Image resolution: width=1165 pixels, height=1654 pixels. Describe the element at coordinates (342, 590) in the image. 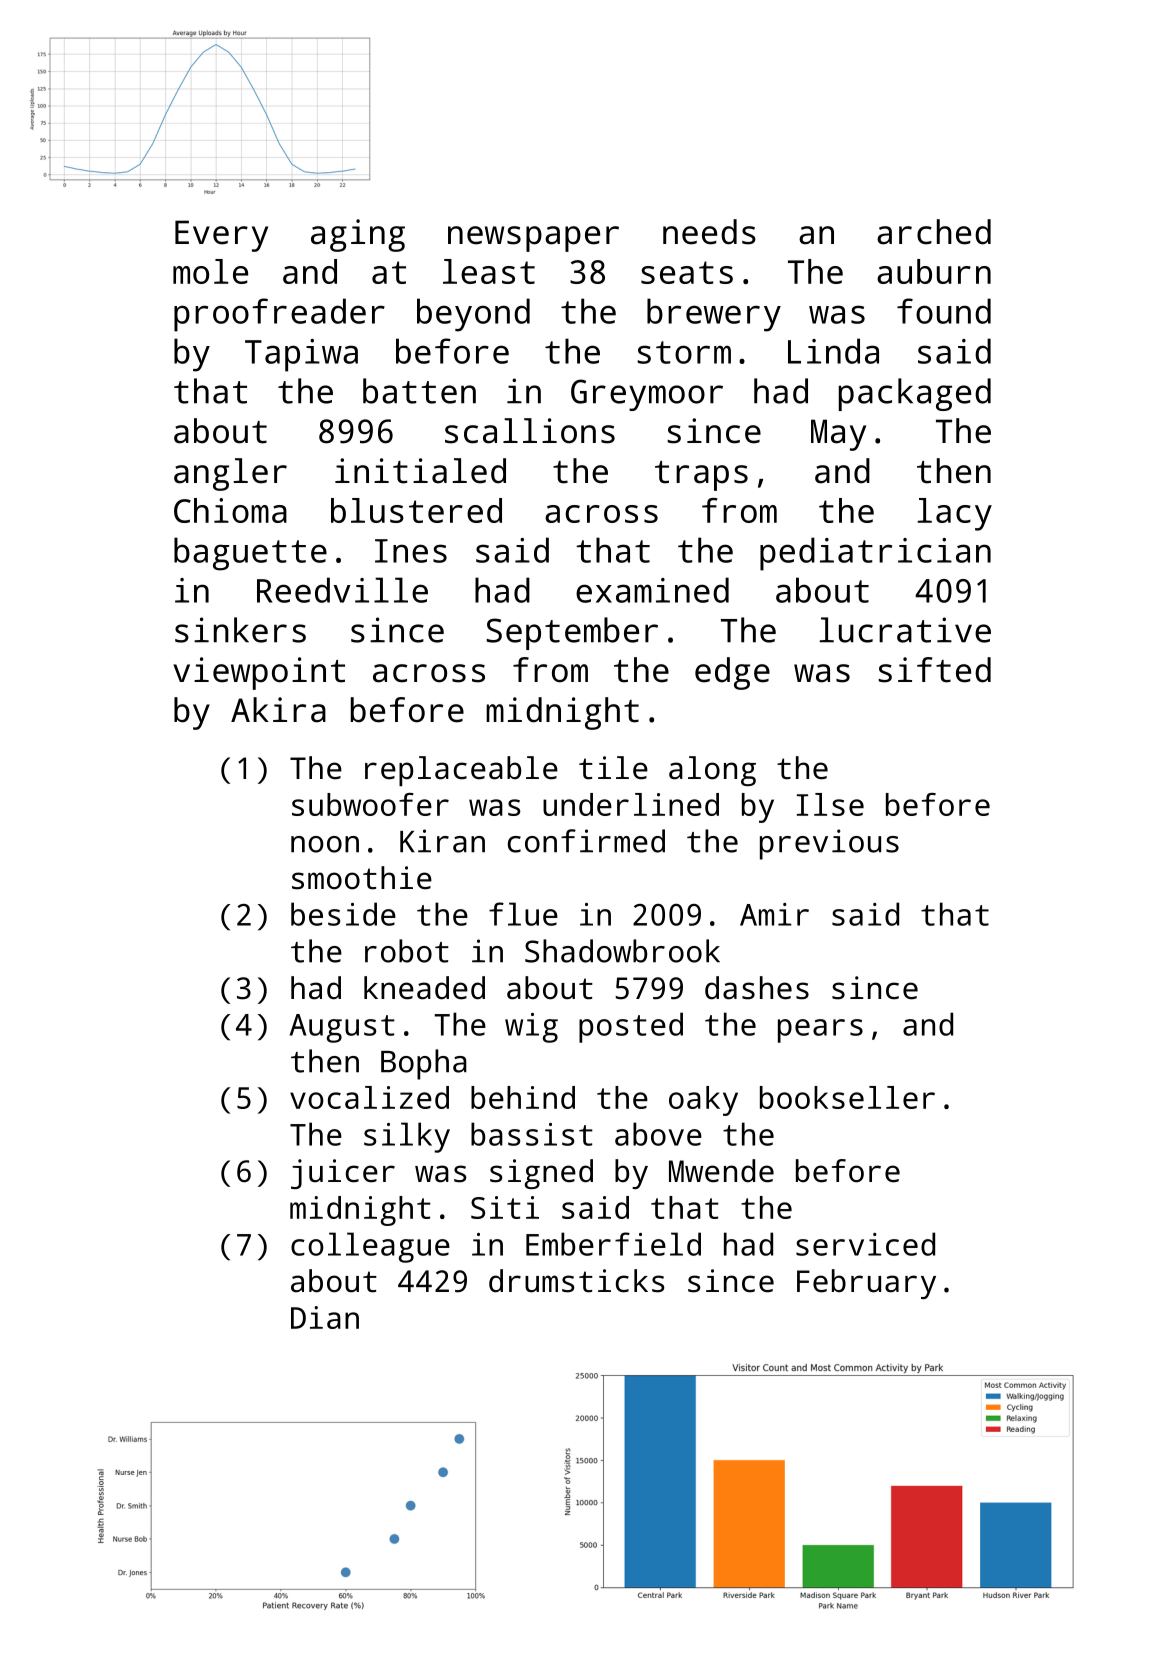

I see `Reedville` at that location.
